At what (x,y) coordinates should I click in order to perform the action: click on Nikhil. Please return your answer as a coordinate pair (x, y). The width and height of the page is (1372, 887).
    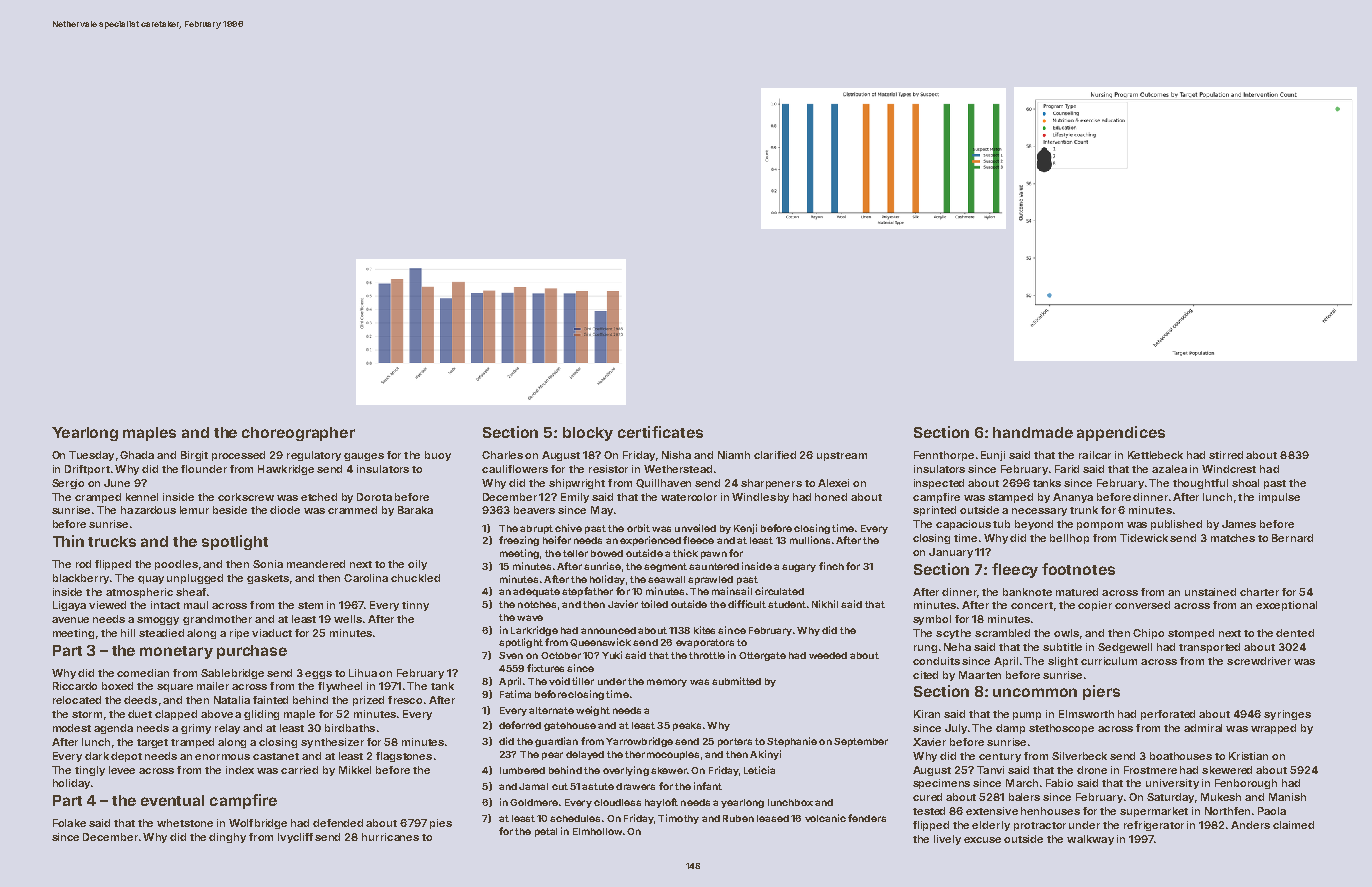
    Looking at the image, I should click on (825, 604).
